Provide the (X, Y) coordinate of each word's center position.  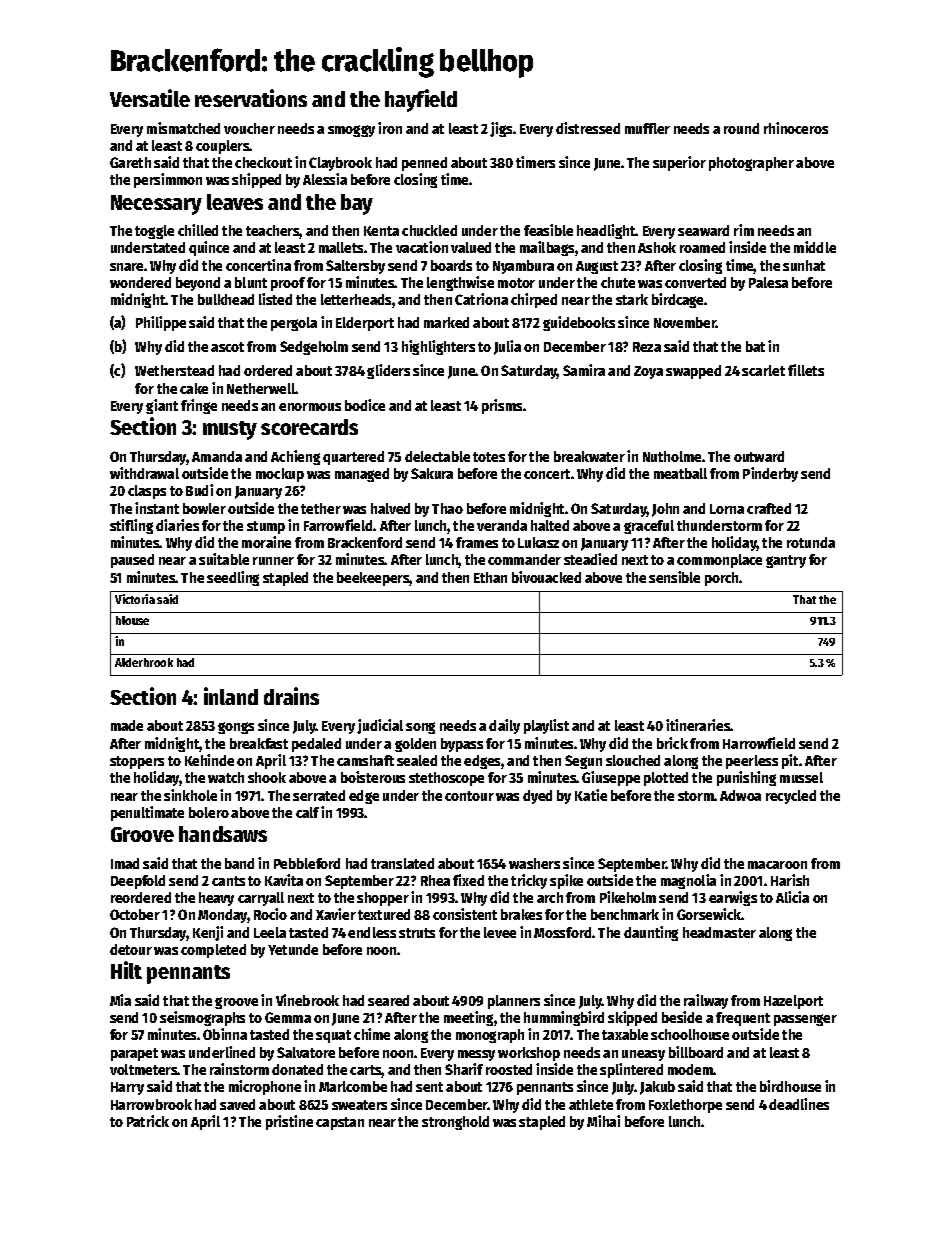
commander (524, 559)
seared (388, 1000)
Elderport (365, 324)
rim (744, 230)
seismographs (202, 1018)
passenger (805, 1020)
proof (288, 284)
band (239, 863)
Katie (591, 795)
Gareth (130, 162)
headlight (606, 231)
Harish (790, 880)
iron (390, 128)
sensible (674, 577)
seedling (233, 578)
